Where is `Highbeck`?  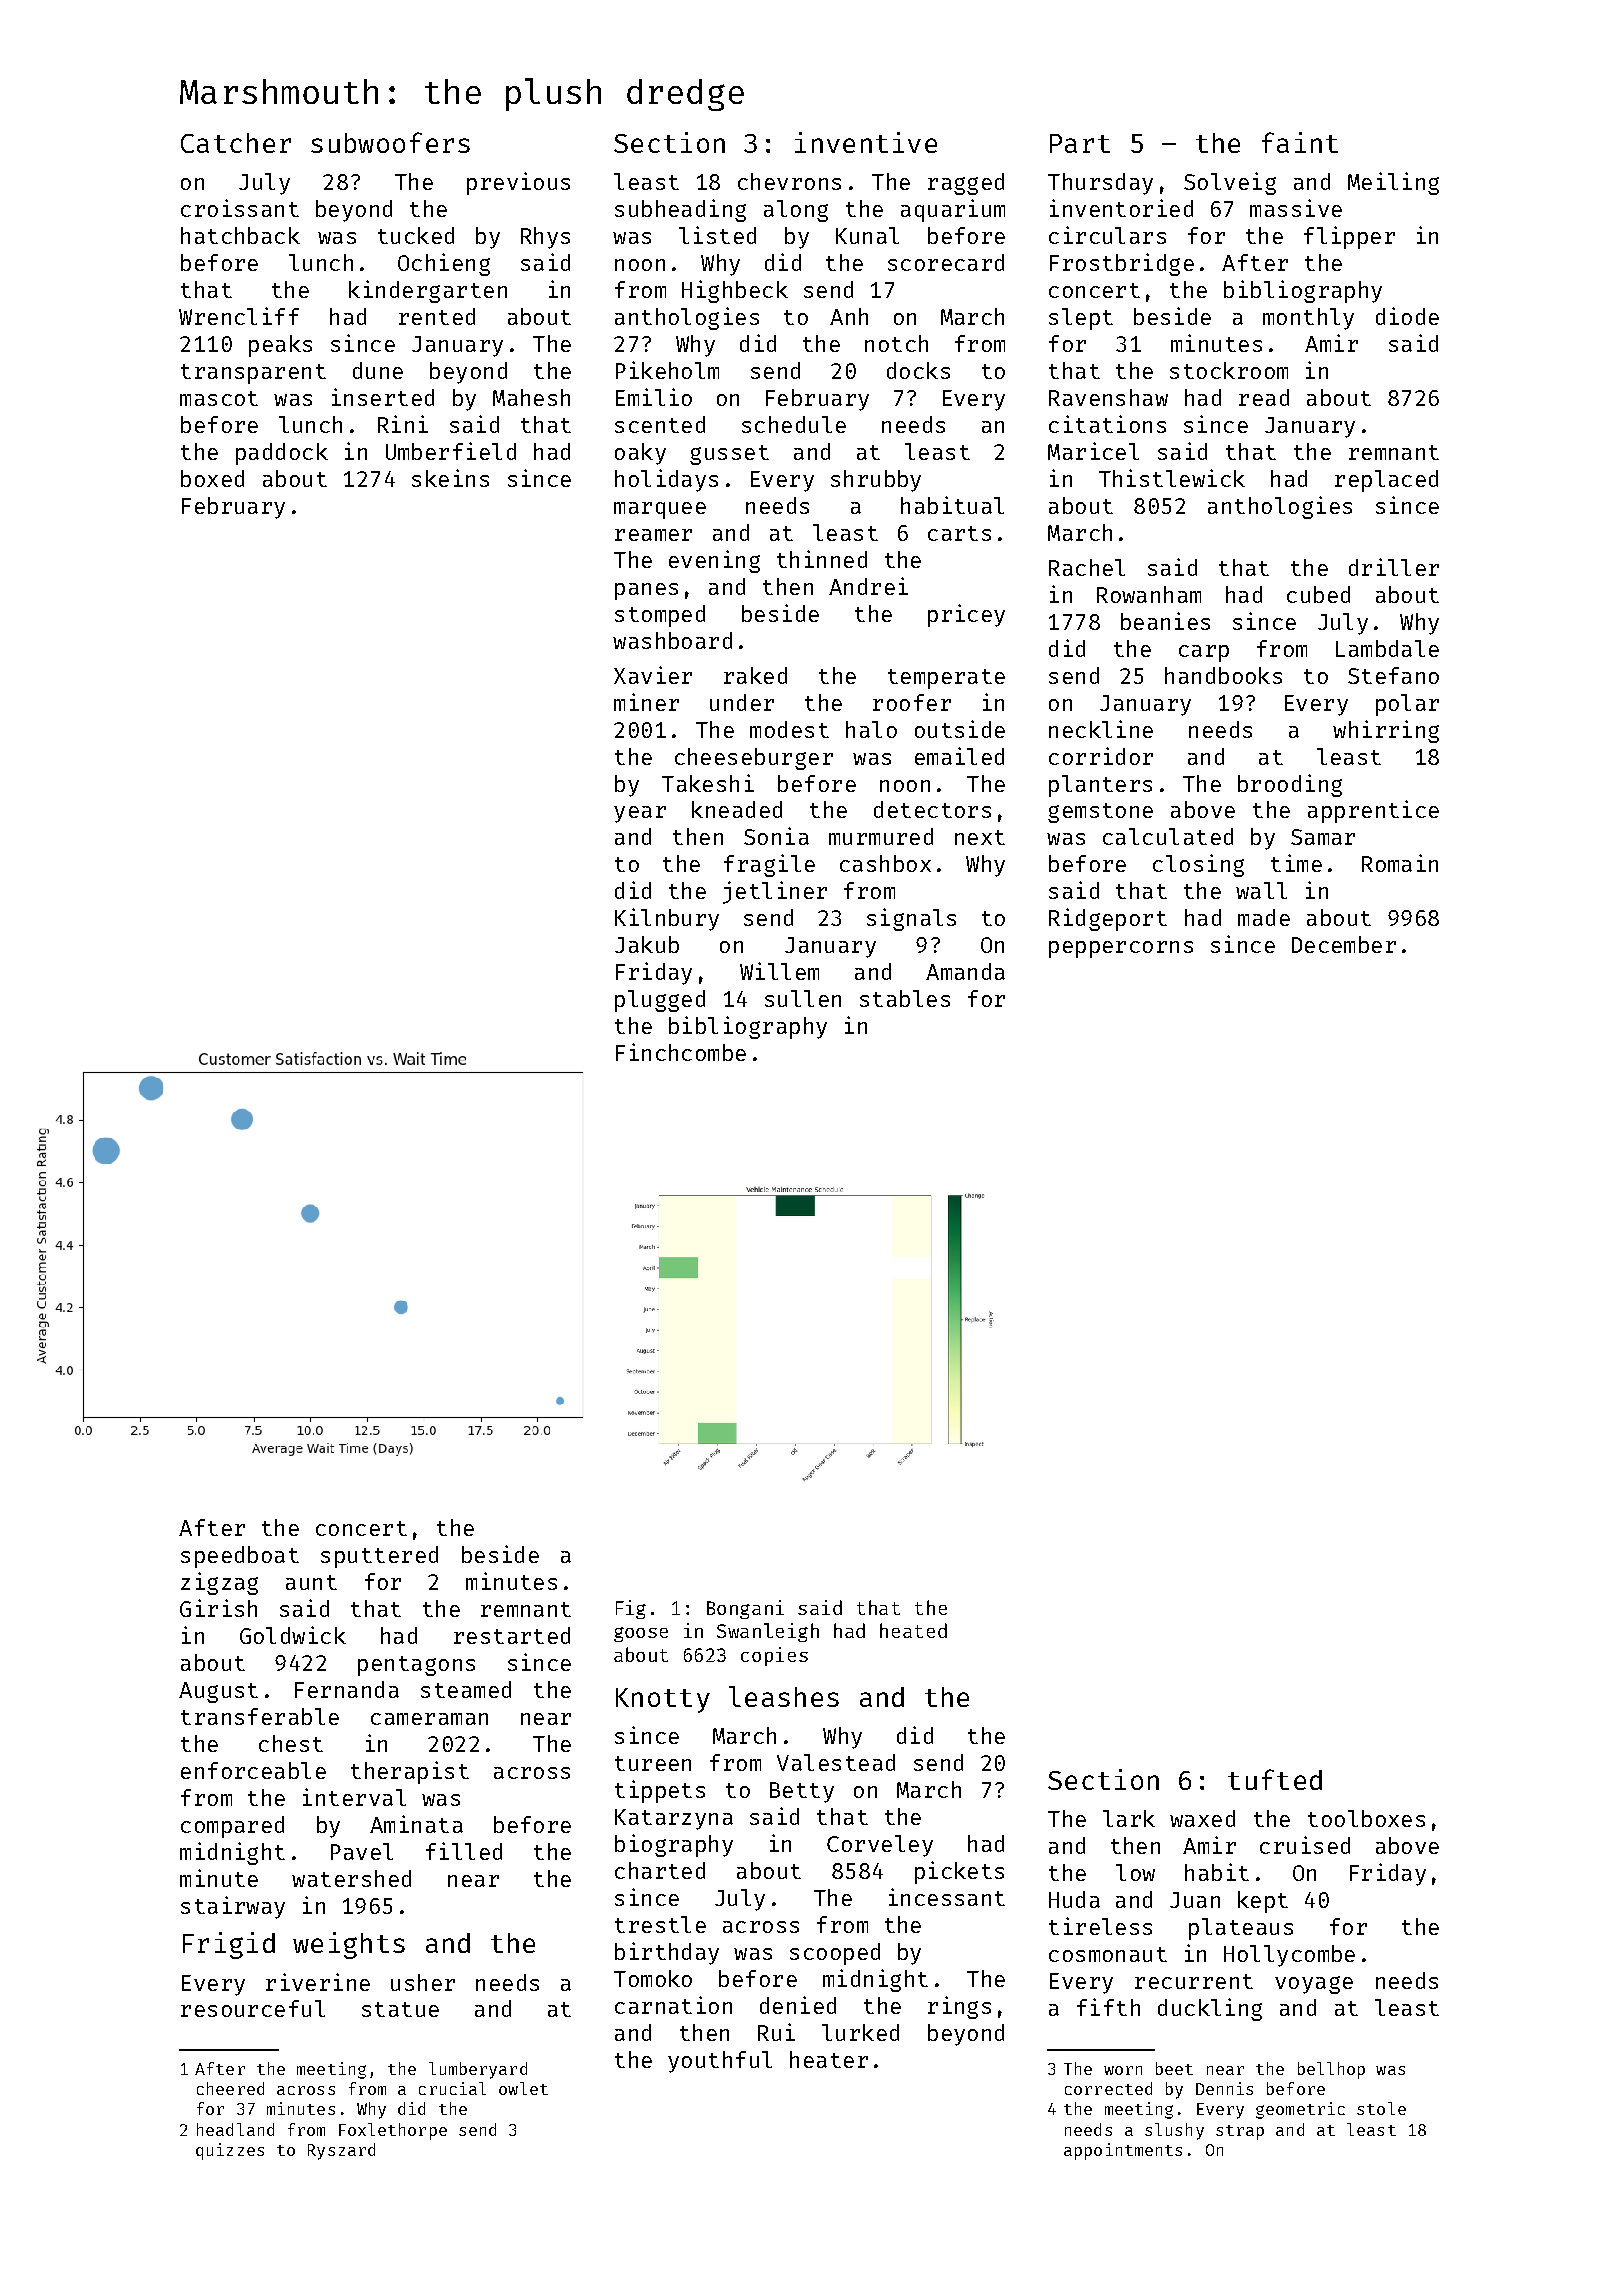 Highbeck is located at coordinates (735, 291).
